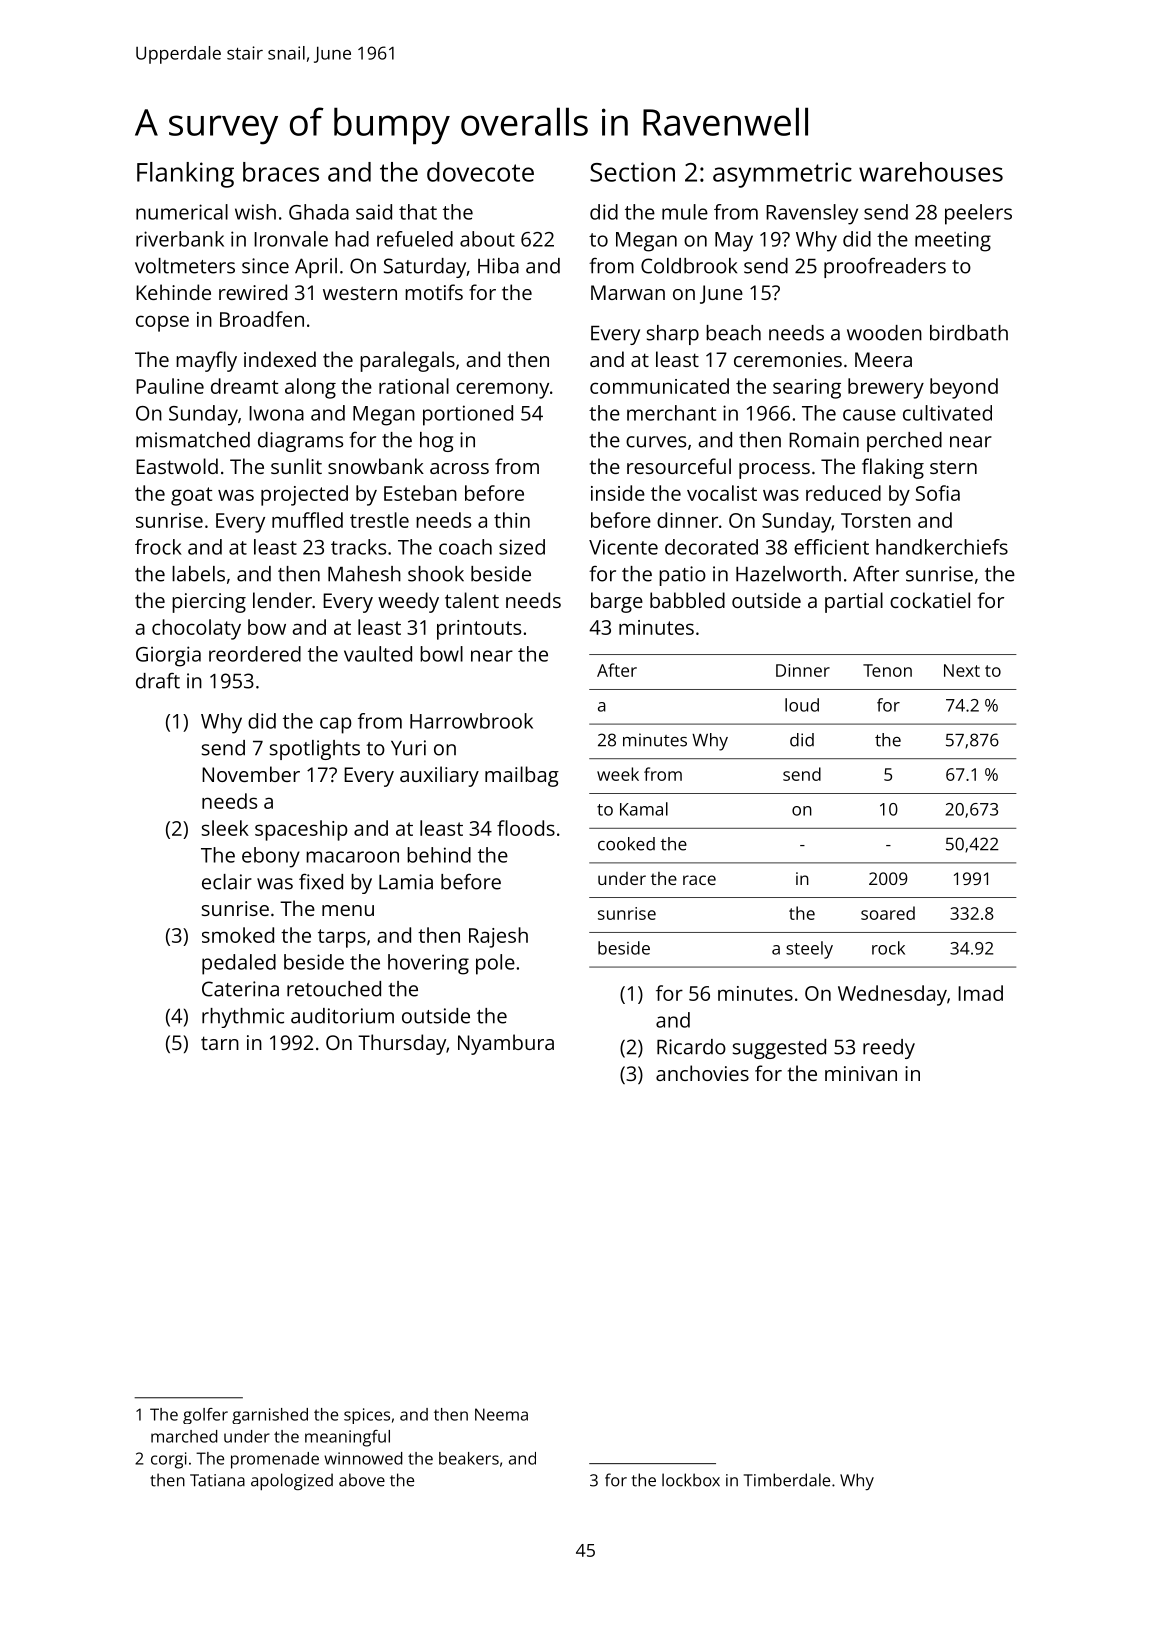  Describe the element at coordinates (931, 172) in the page. I see `warehouses` at that location.
